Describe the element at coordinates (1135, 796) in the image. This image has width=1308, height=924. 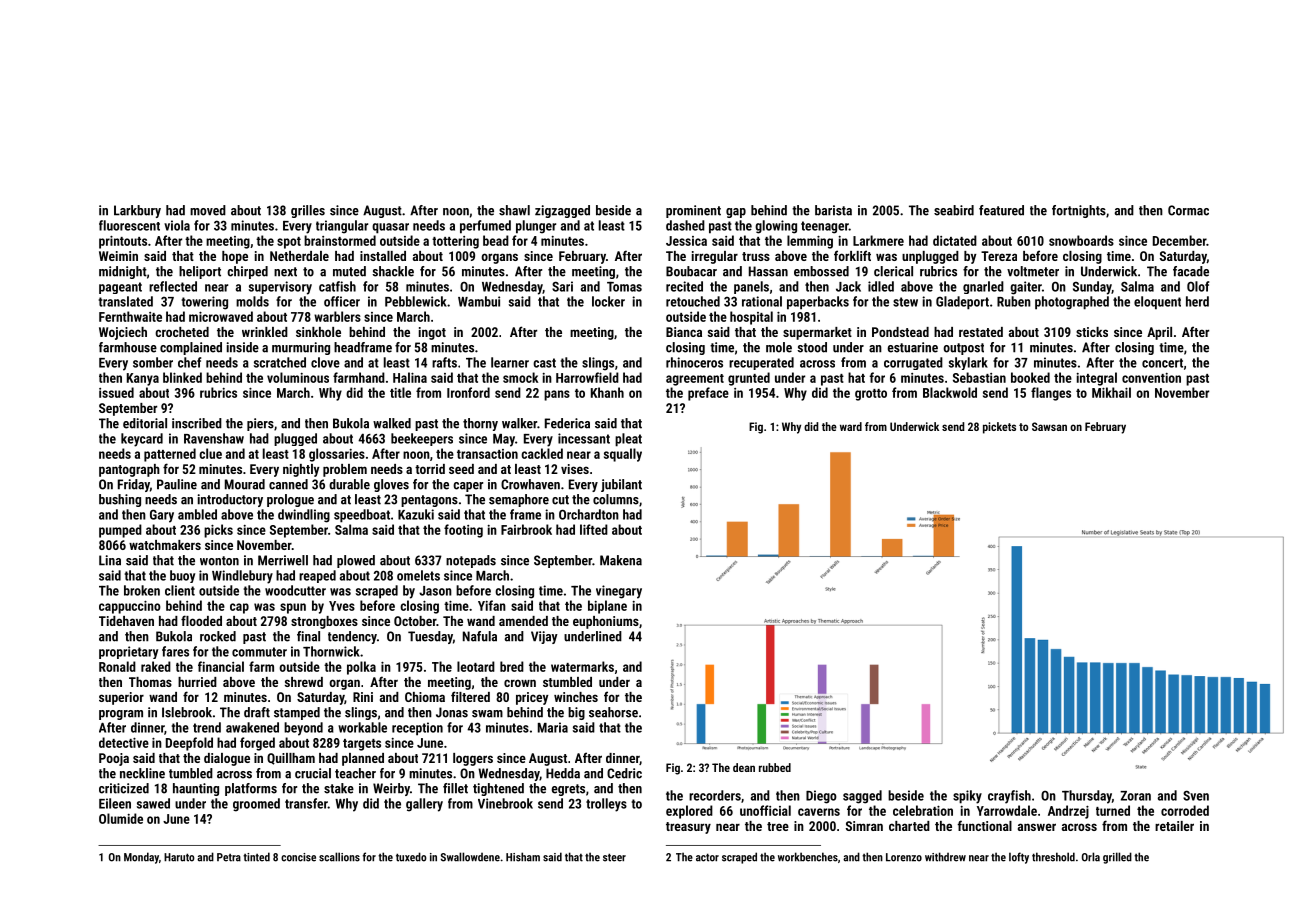
I see `Zoran` at that location.
